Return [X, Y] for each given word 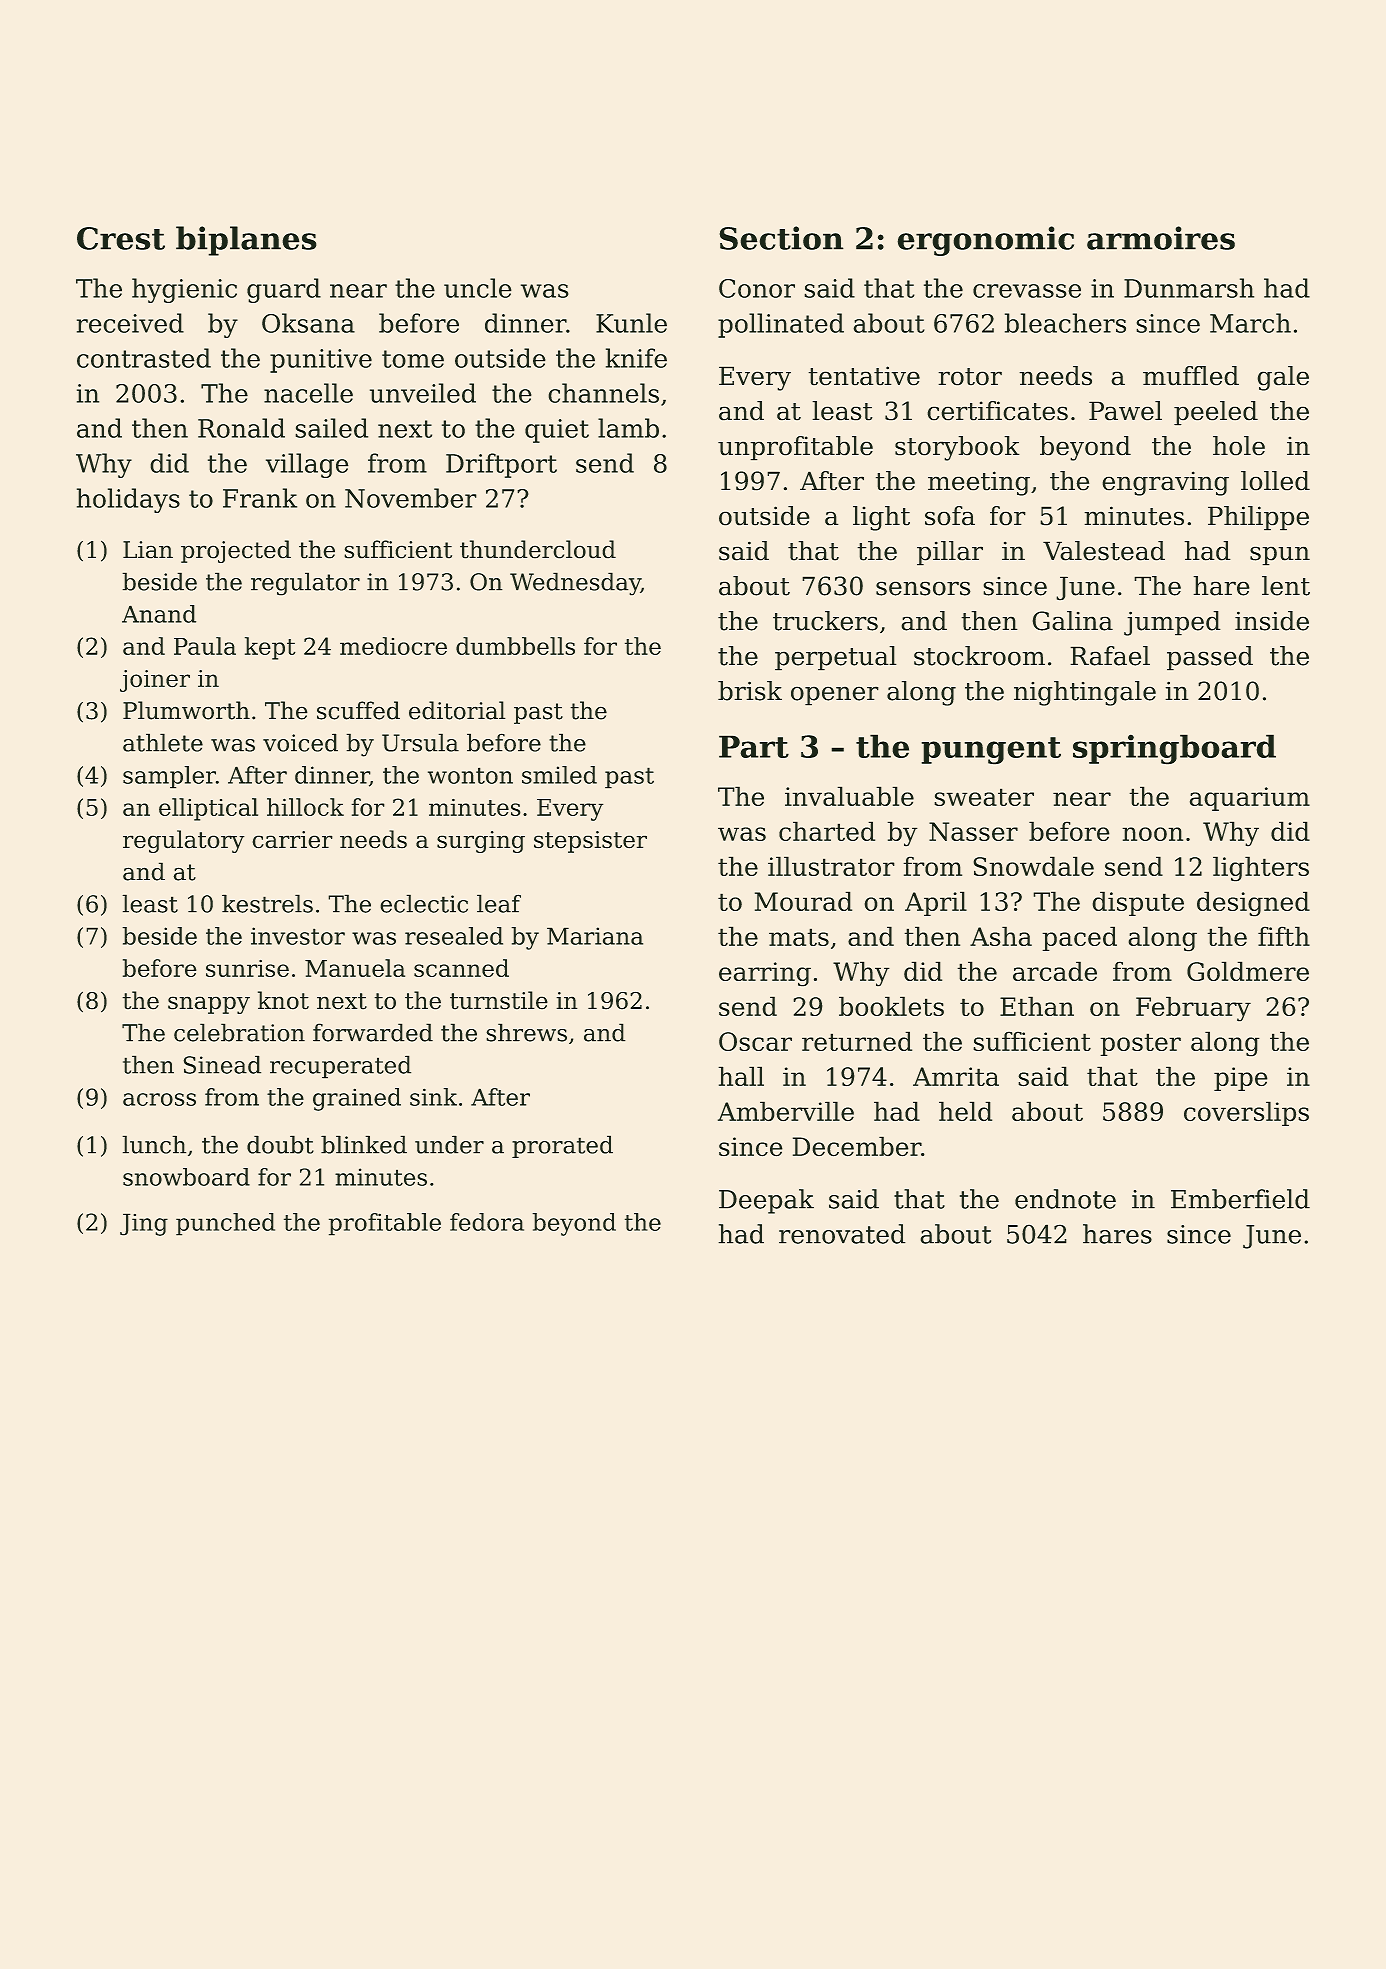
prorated [562, 1146]
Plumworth [186, 710]
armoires [1161, 238]
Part [754, 746]
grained [357, 1099]
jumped [1172, 623]
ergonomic [985, 241]
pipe [1241, 1079]
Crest [121, 238]
